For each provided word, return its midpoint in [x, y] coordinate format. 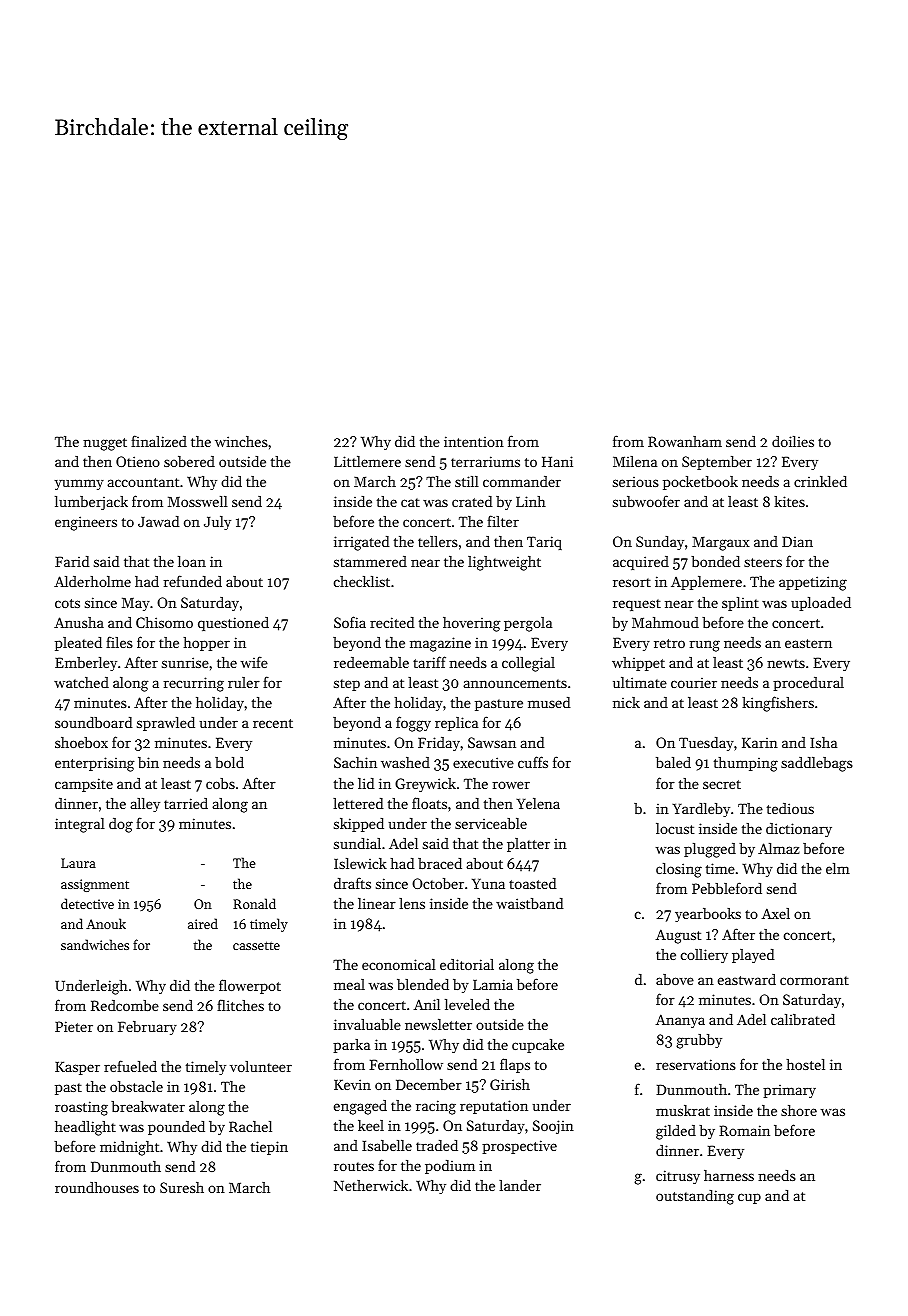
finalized [159, 441]
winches [241, 441]
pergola [528, 624]
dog [121, 825]
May [136, 604]
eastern [808, 643]
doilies [793, 441]
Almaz [779, 848]
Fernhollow [406, 1064]
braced [440, 863]
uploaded [821, 604]
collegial [528, 664]
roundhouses [97, 1187]
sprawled [166, 724]
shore [799, 1110]
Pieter [74, 1026]
